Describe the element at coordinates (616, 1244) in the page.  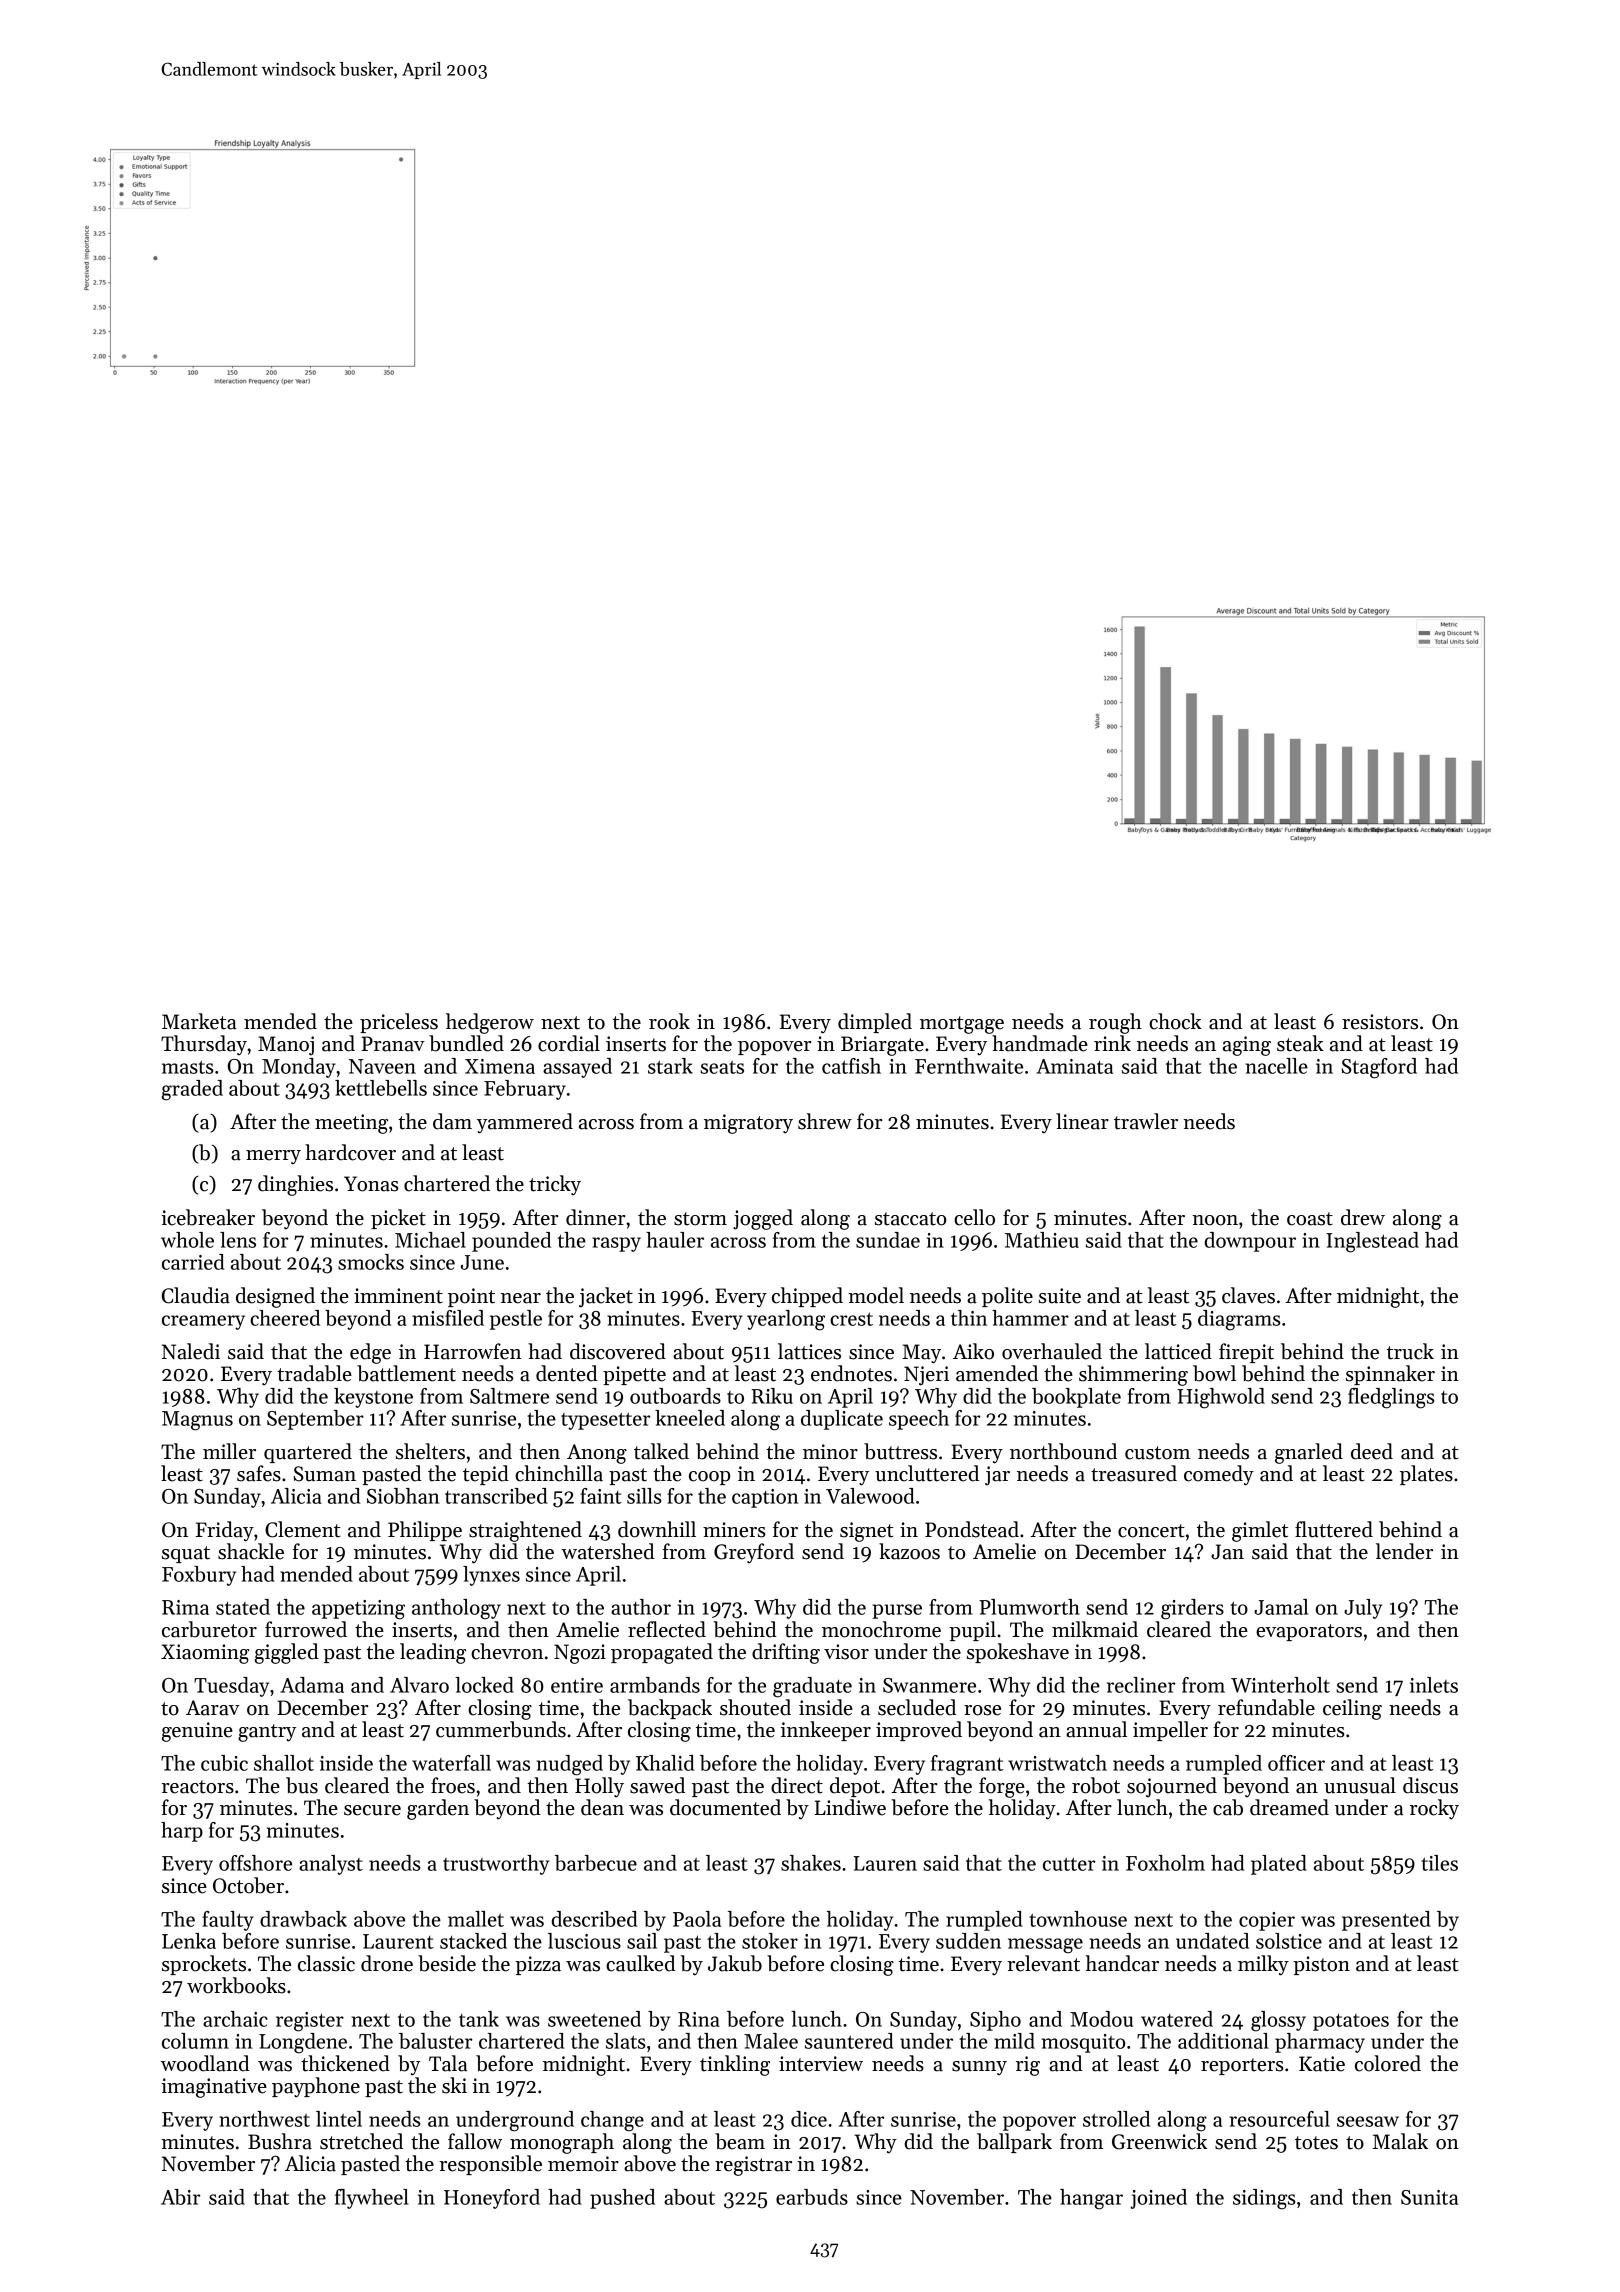
I see `raspy` at that location.
